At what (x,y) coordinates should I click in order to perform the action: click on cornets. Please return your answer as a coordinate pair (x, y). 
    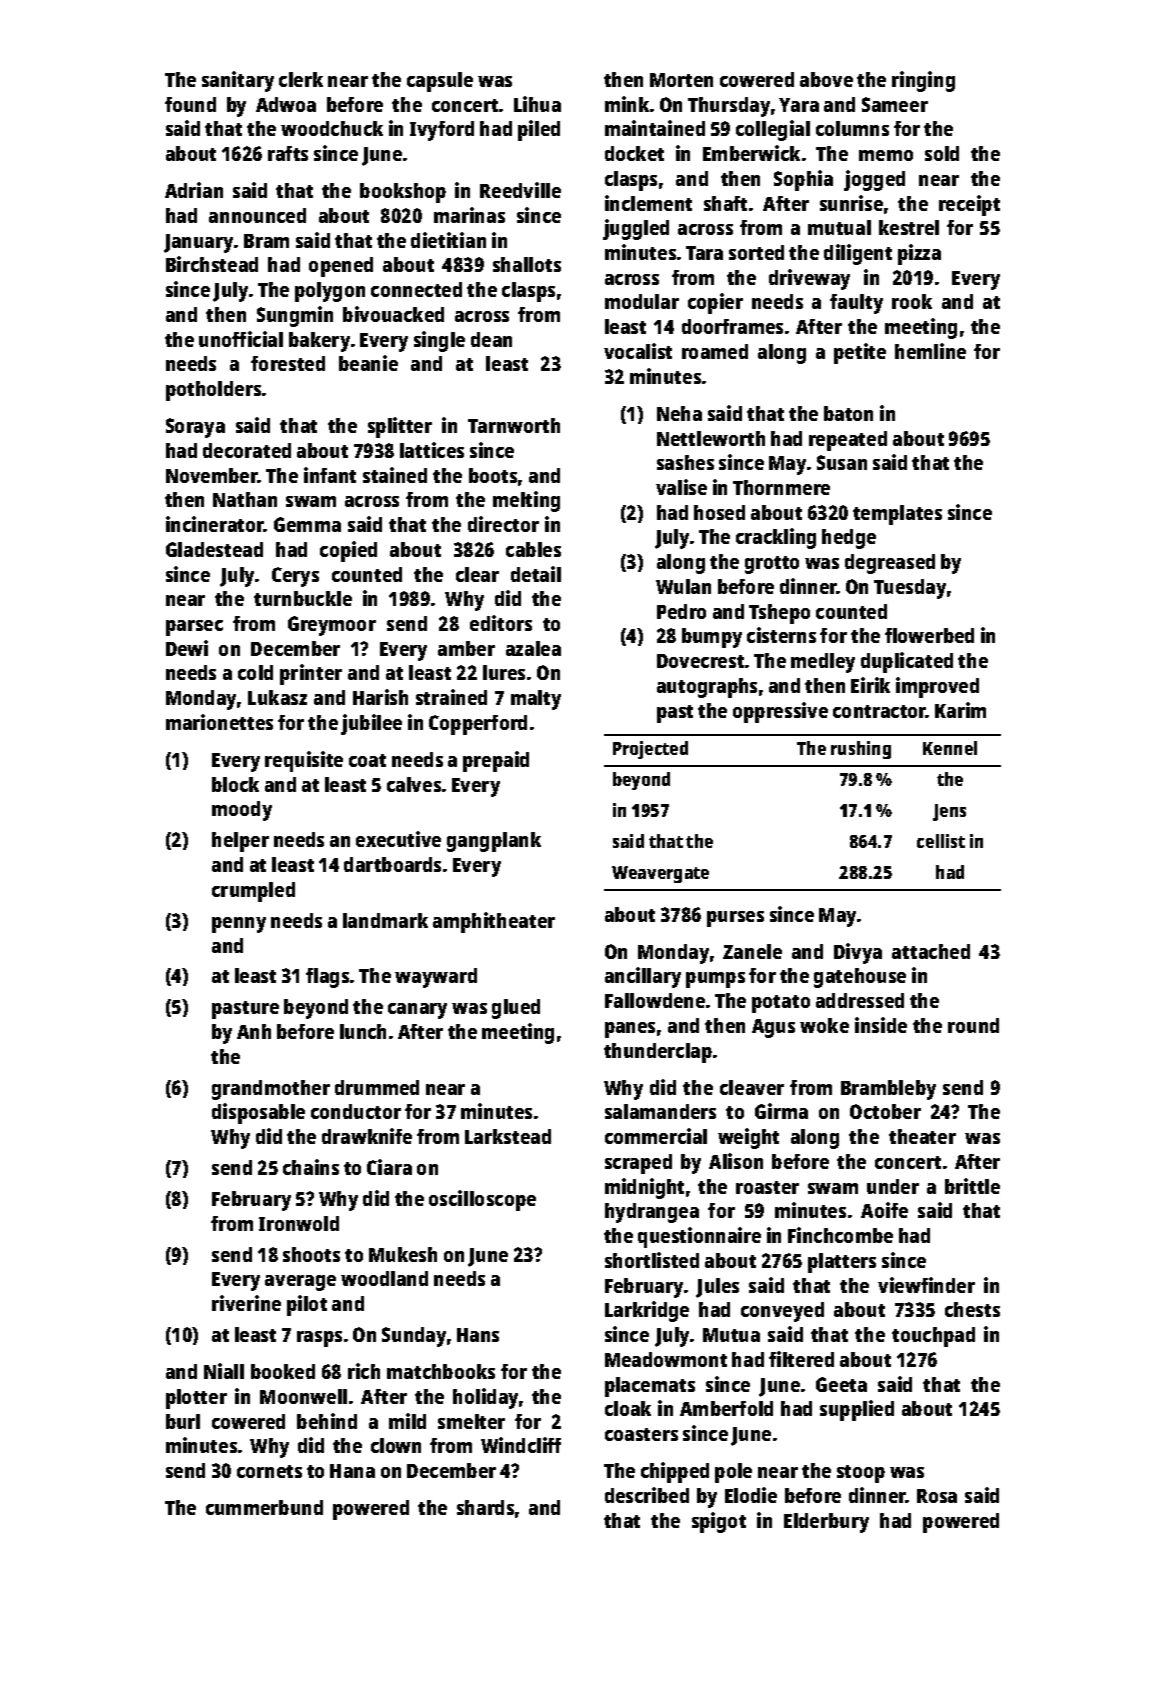
    Looking at the image, I should click on (269, 1471).
